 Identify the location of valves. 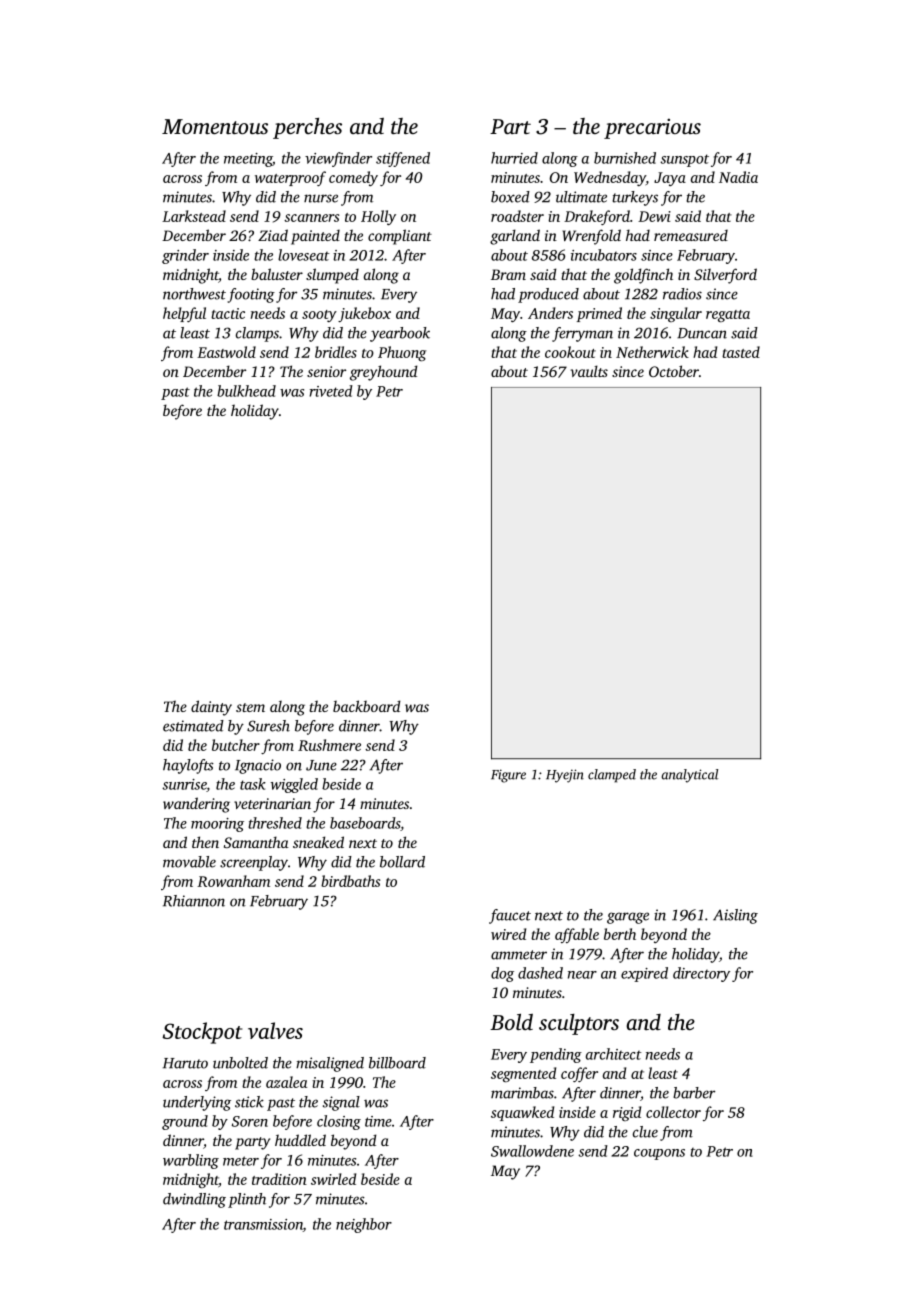
(275, 1030).
